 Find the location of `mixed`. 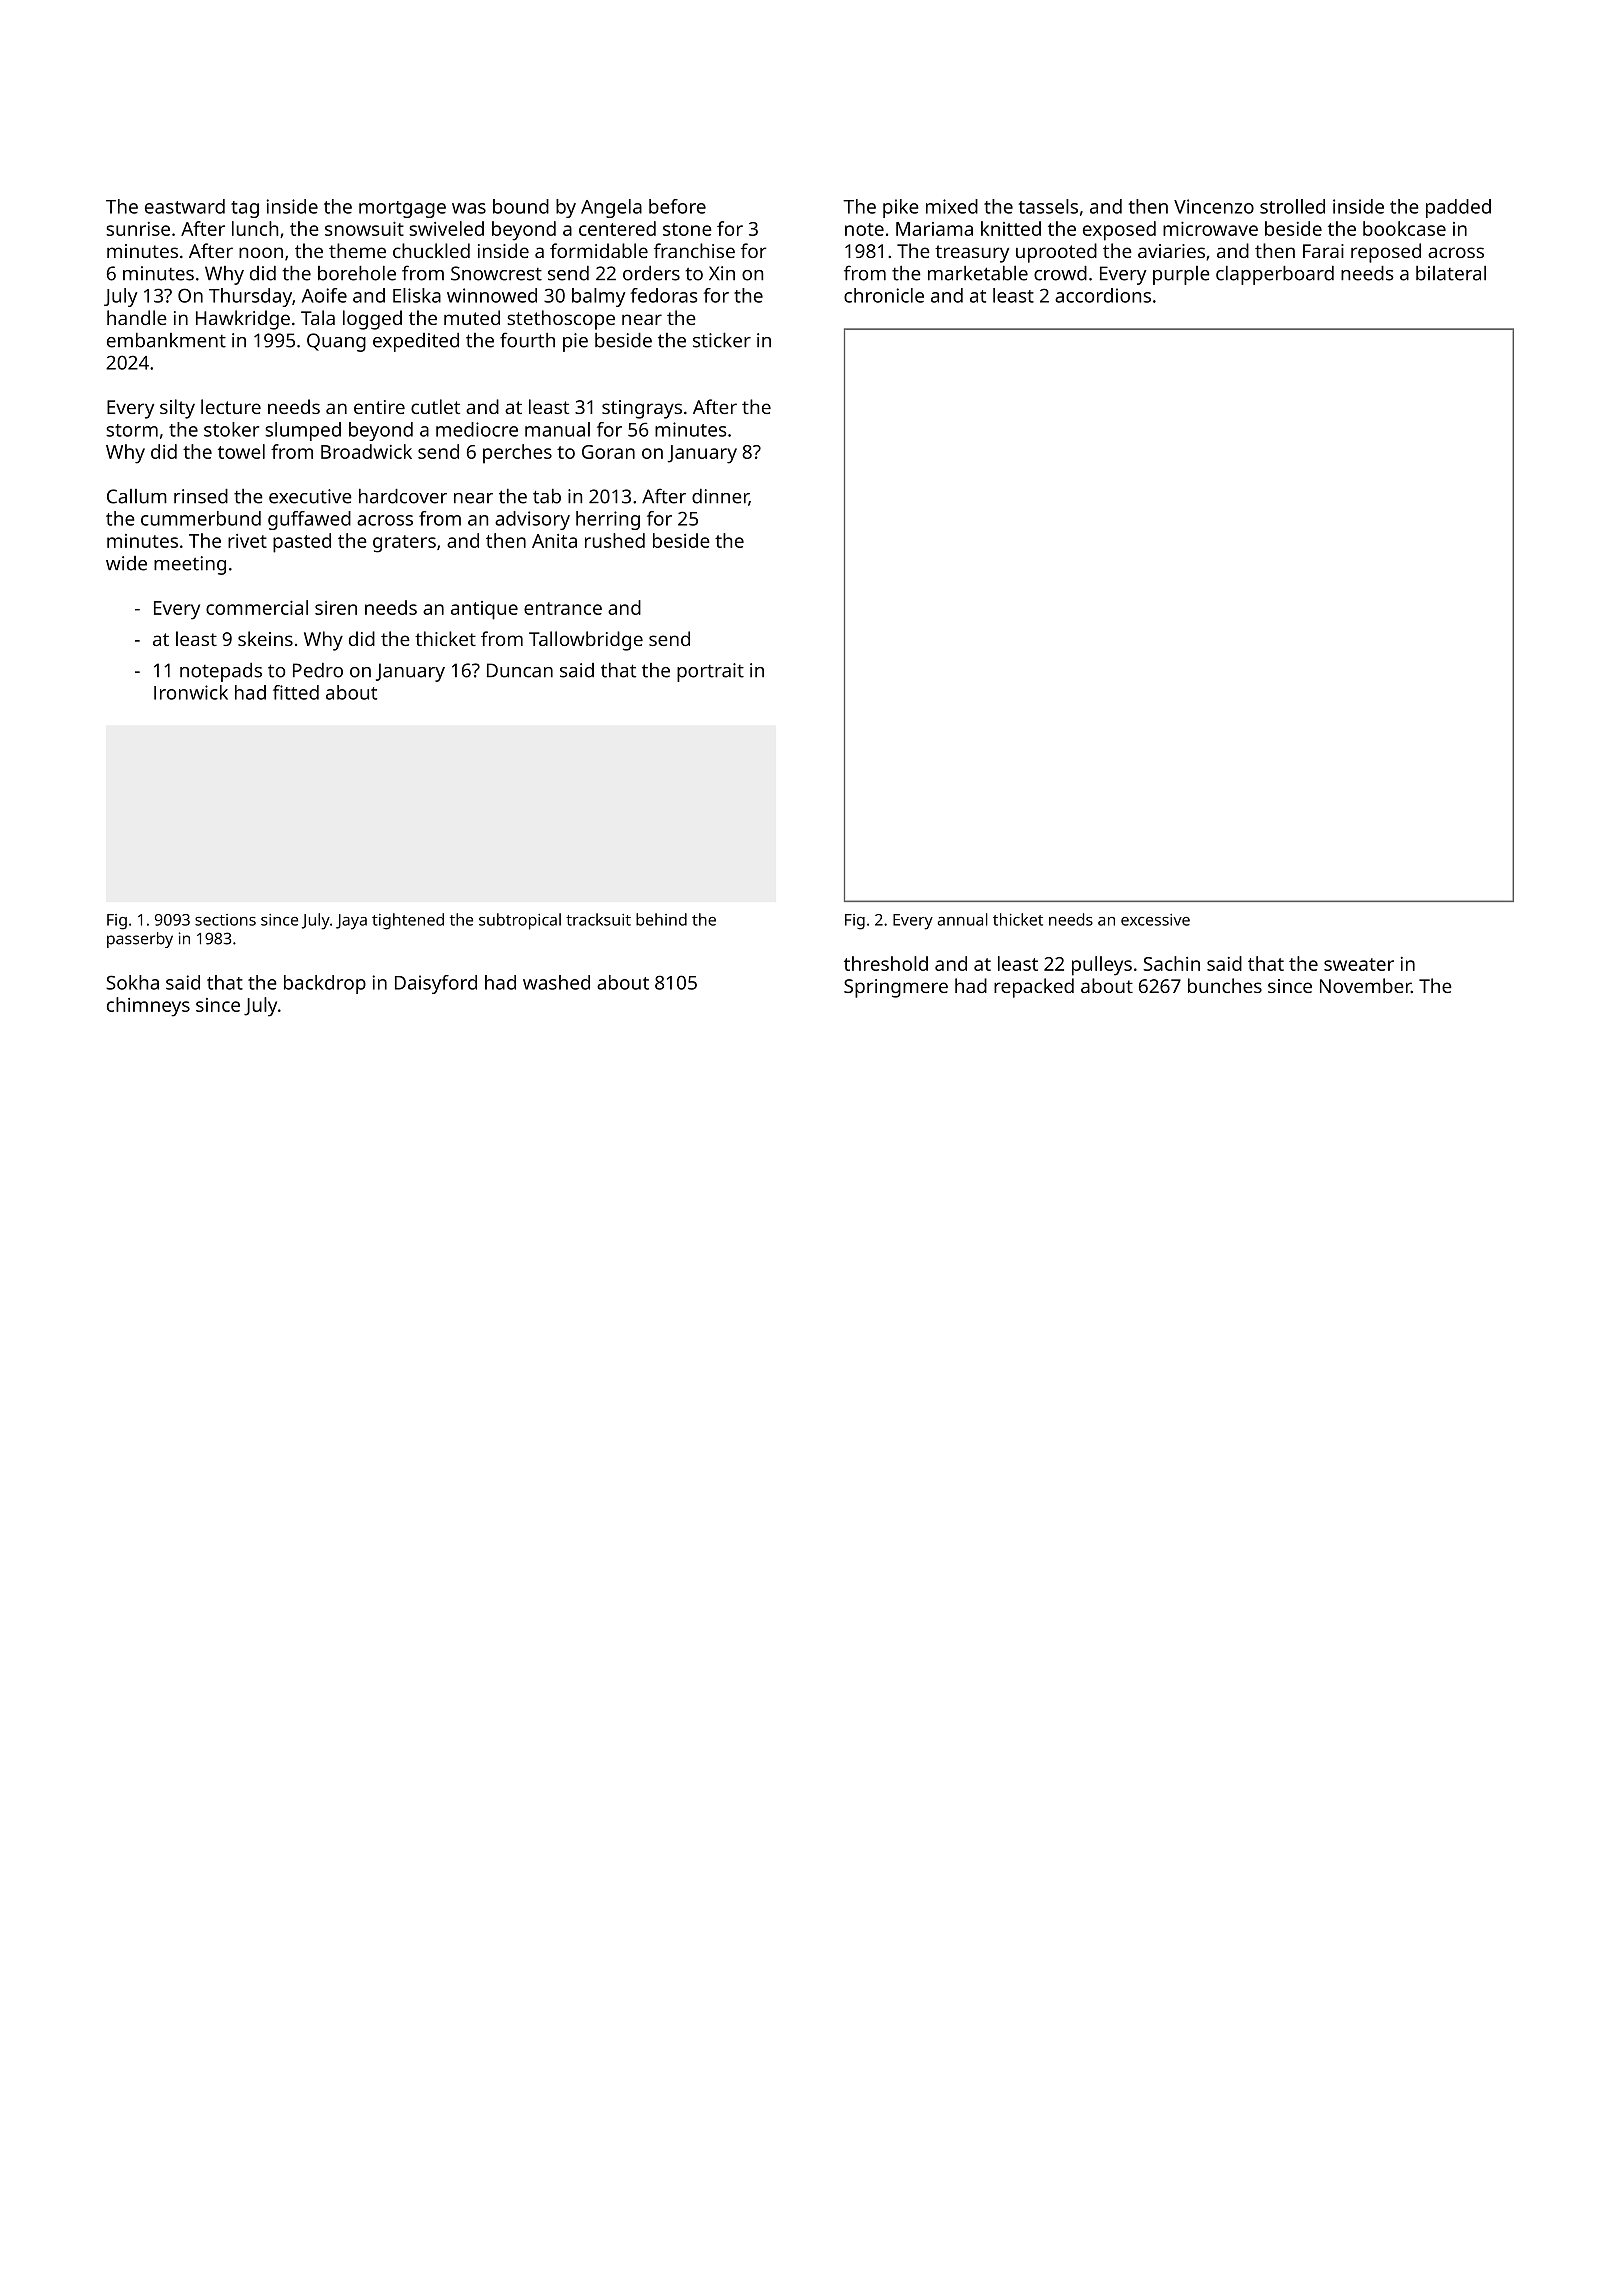

mixed is located at coordinates (952, 206).
